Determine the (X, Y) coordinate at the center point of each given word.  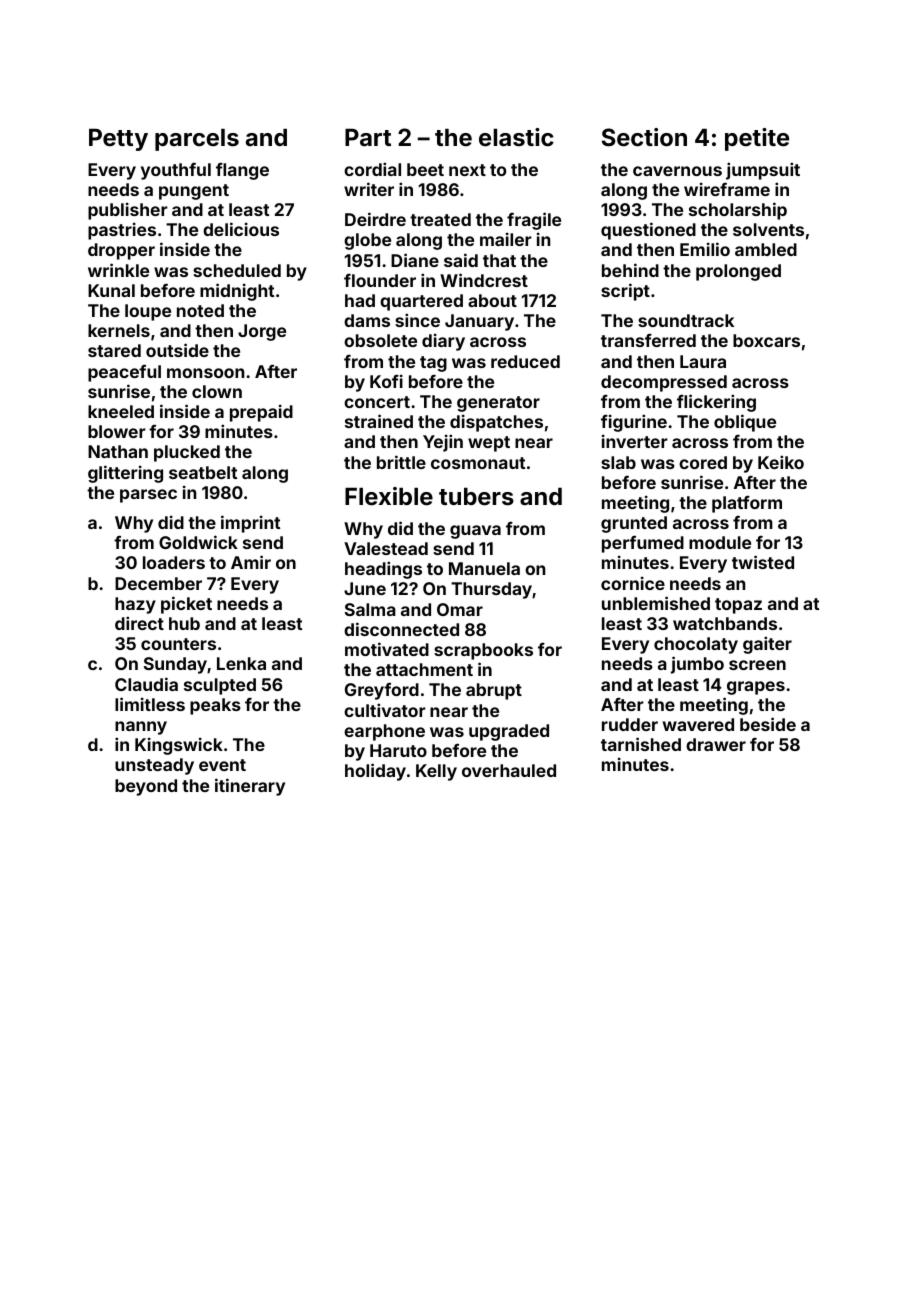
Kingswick (179, 746)
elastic (516, 137)
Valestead (386, 548)
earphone (384, 732)
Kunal (111, 290)
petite (757, 139)
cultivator (385, 710)
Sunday (175, 665)
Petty (118, 140)
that (499, 260)
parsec (148, 496)
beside (768, 724)
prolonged (738, 272)
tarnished (641, 744)
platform (747, 504)
